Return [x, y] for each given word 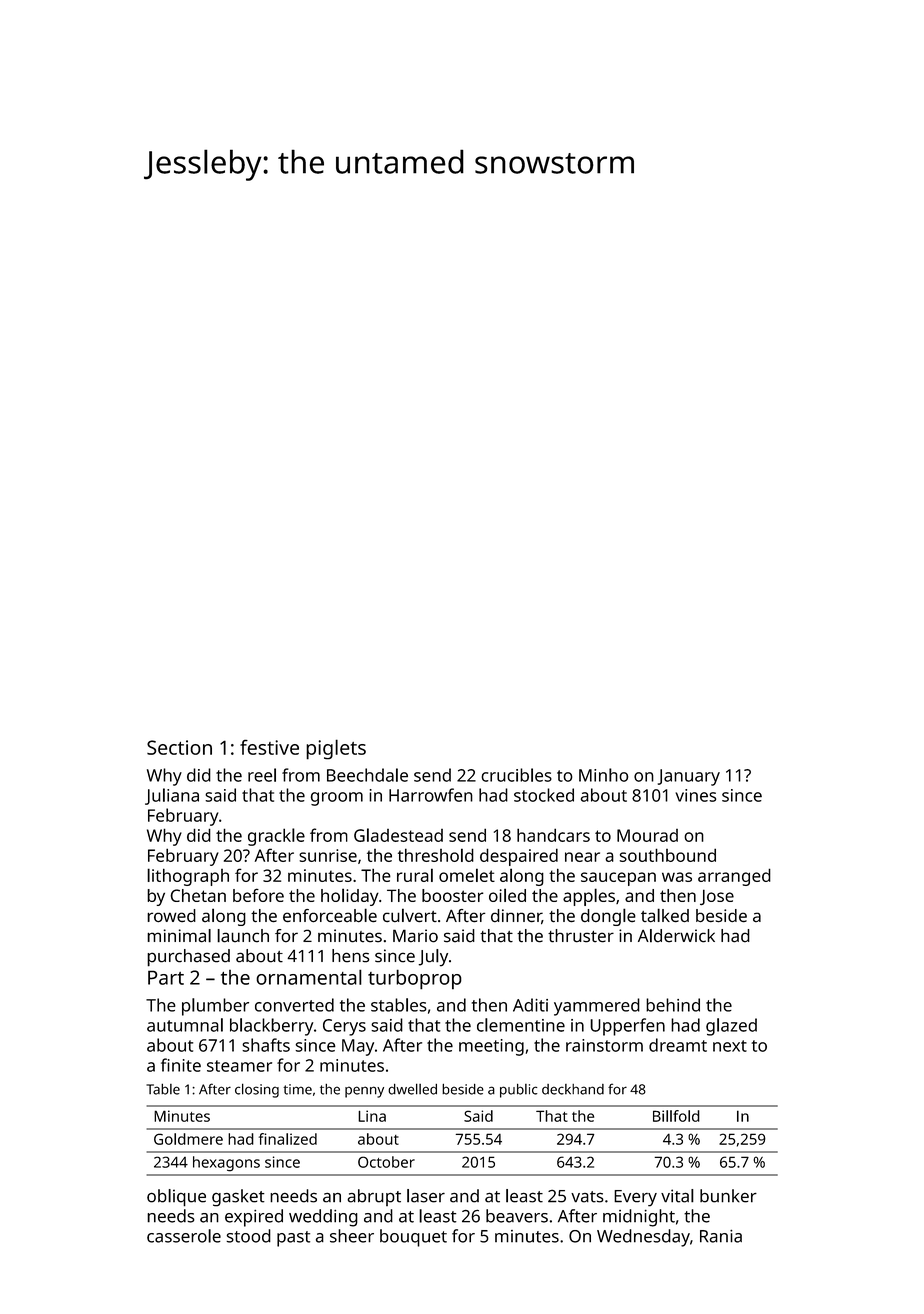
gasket [238, 1198]
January [689, 777]
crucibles [516, 775]
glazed [731, 1027]
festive [269, 747]
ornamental [309, 977]
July [433, 958]
